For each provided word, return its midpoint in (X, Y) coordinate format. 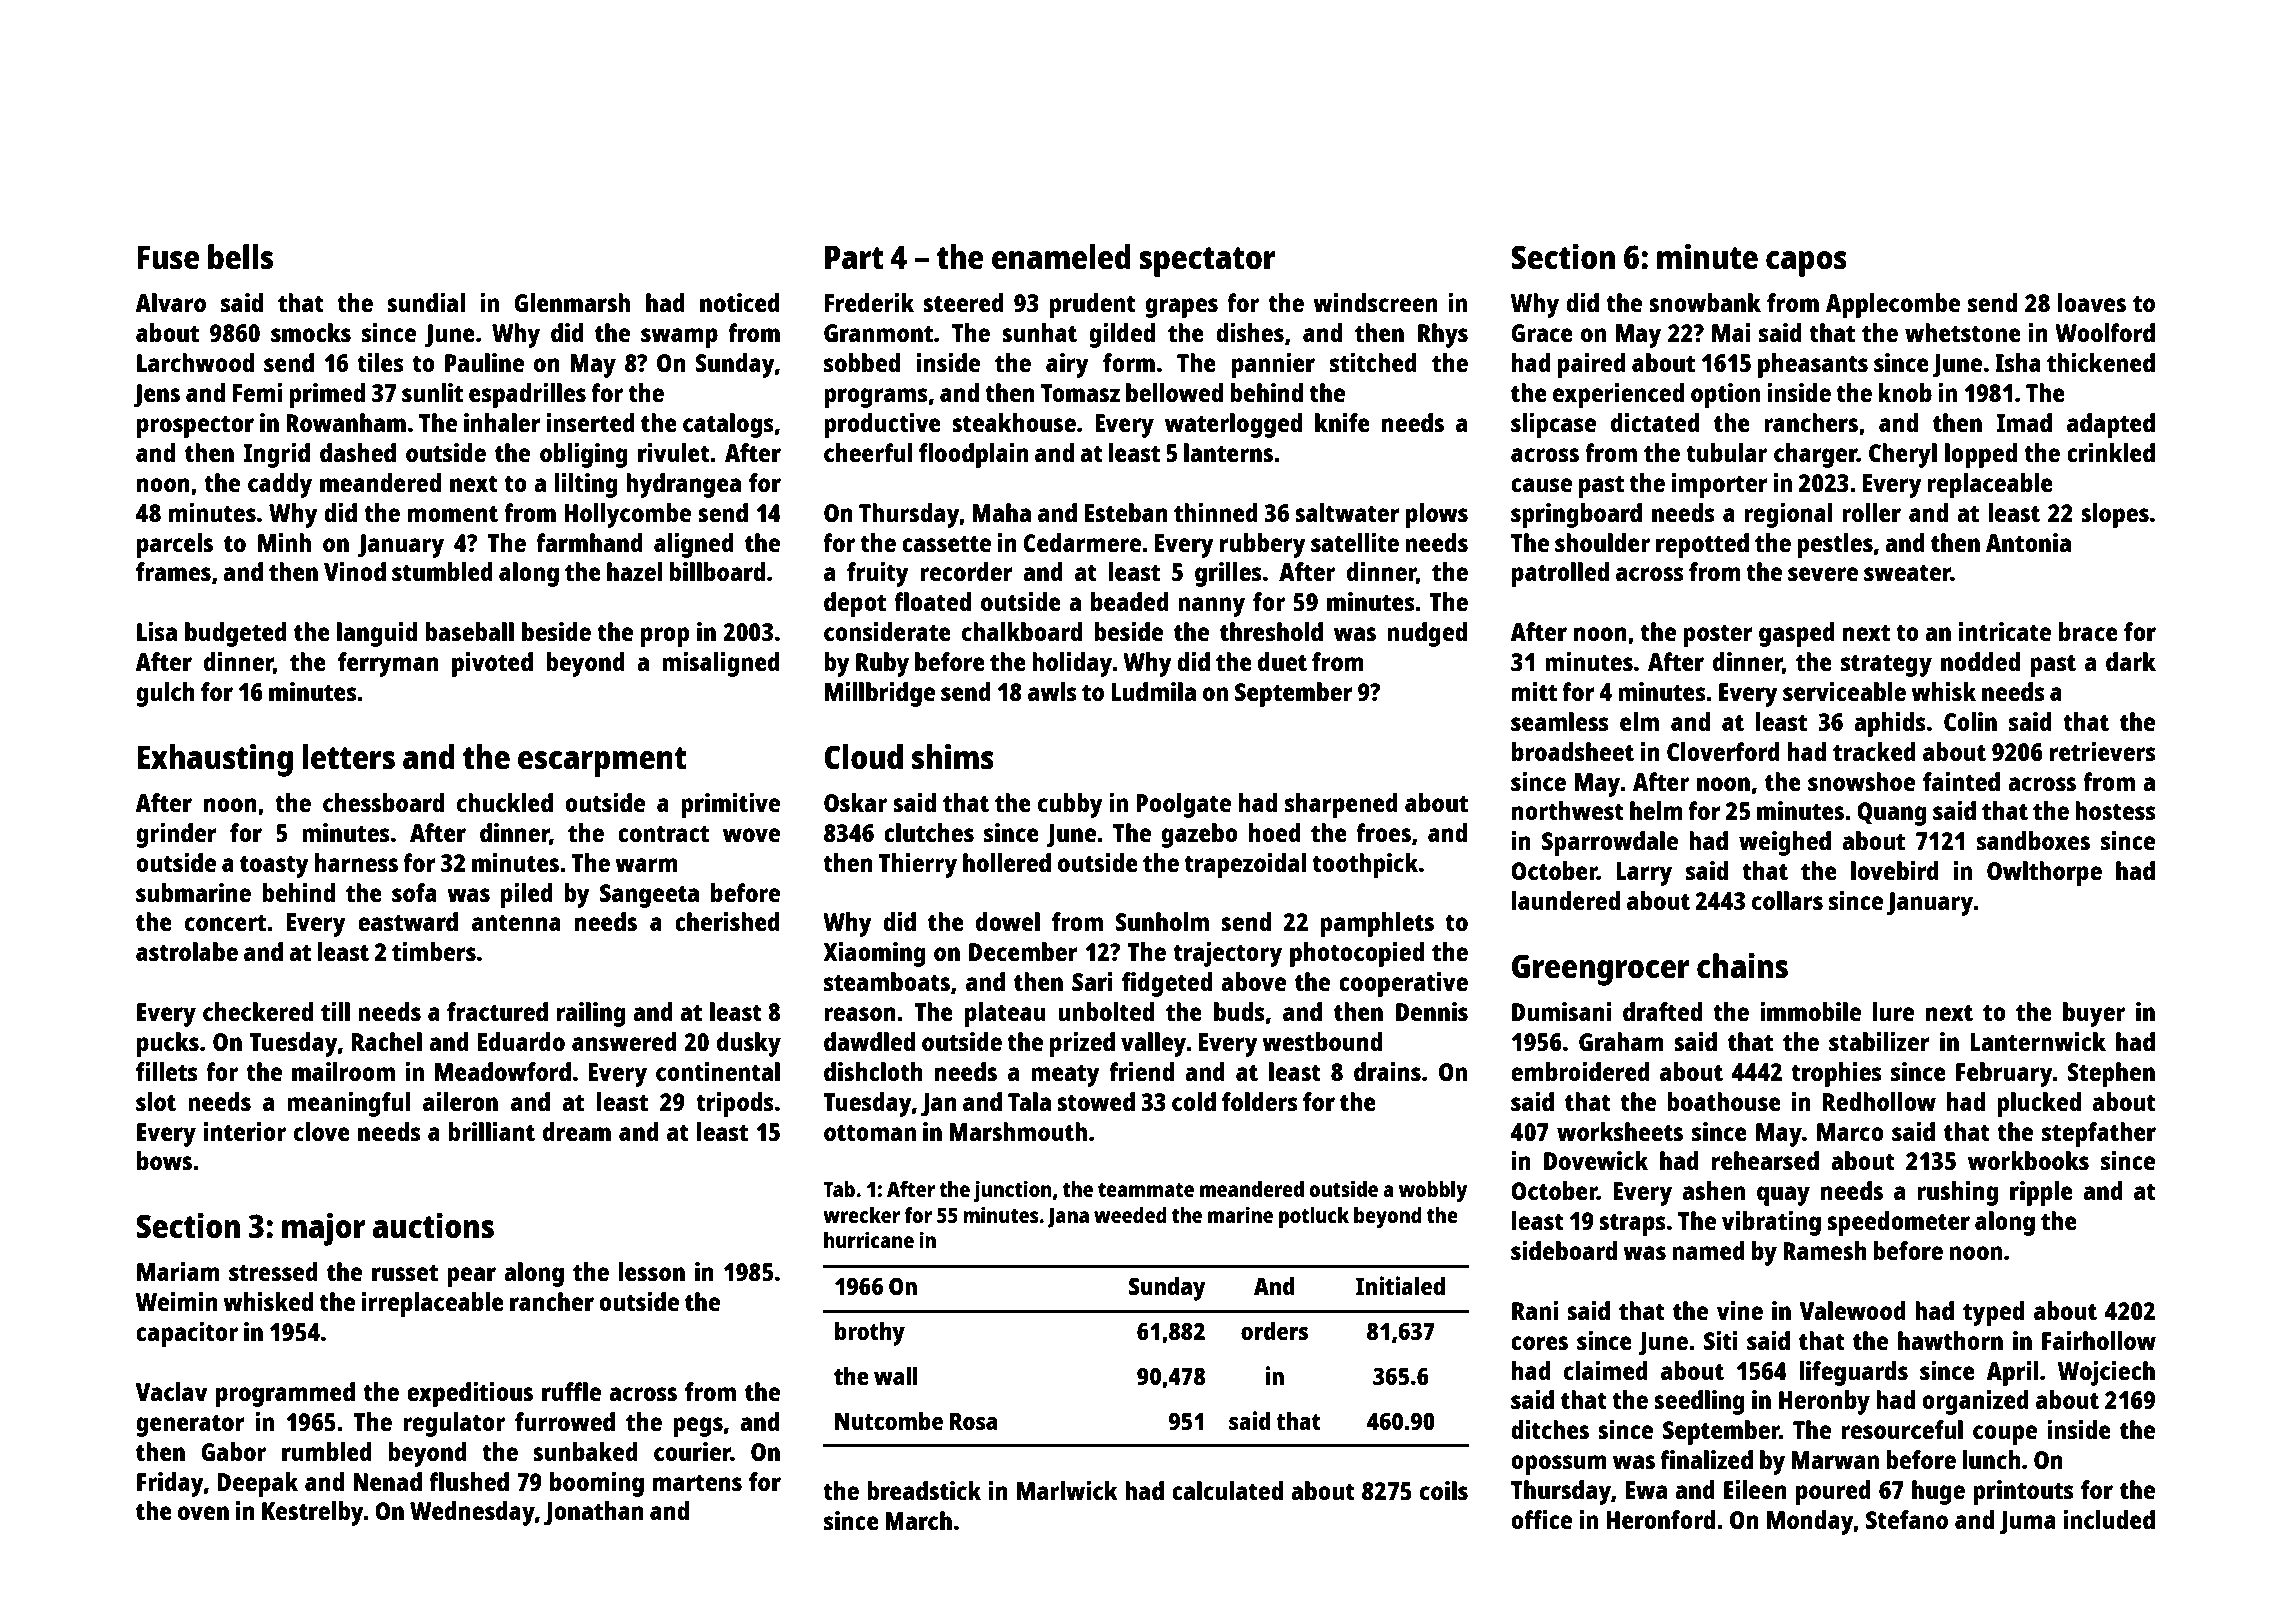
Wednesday (472, 1513)
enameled (1061, 257)
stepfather (2099, 1134)
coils (1444, 1490)
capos (1806, 264)
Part (854, 257)
